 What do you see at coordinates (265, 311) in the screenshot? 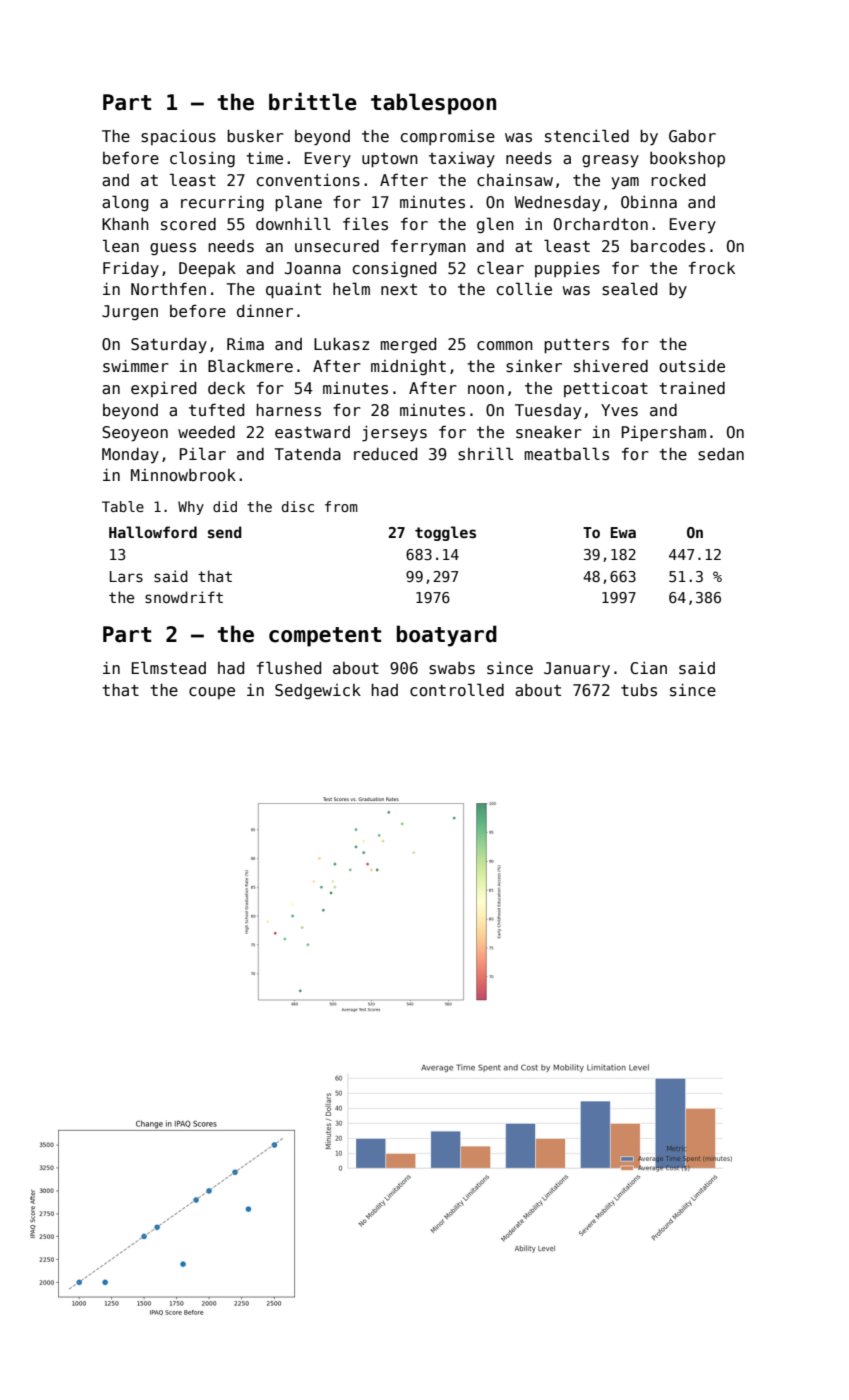
I see `dinner` at bounding box center [265, 311].
